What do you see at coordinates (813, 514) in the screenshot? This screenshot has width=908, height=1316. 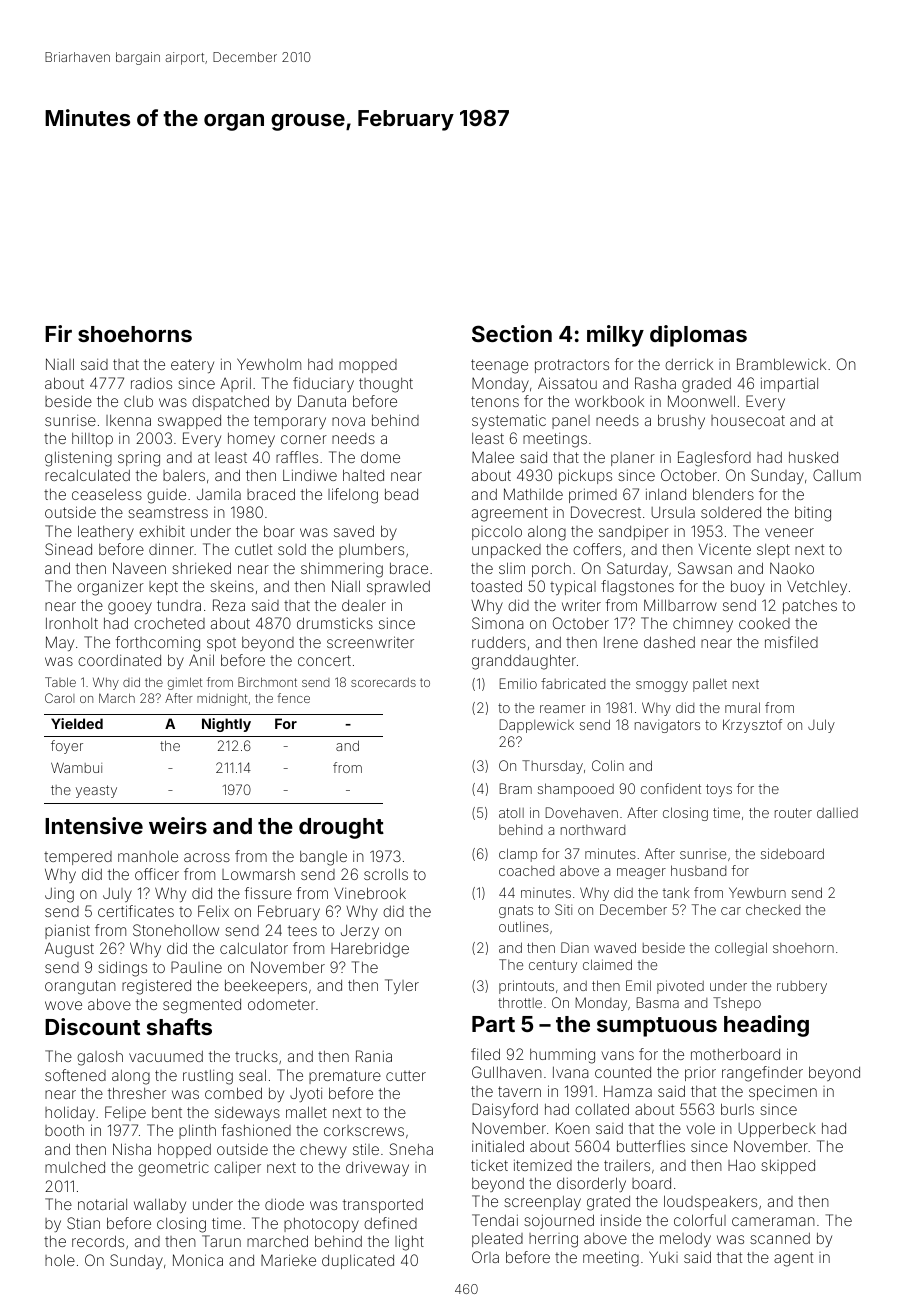 I see `biting` at bounding box center [813, 514].
